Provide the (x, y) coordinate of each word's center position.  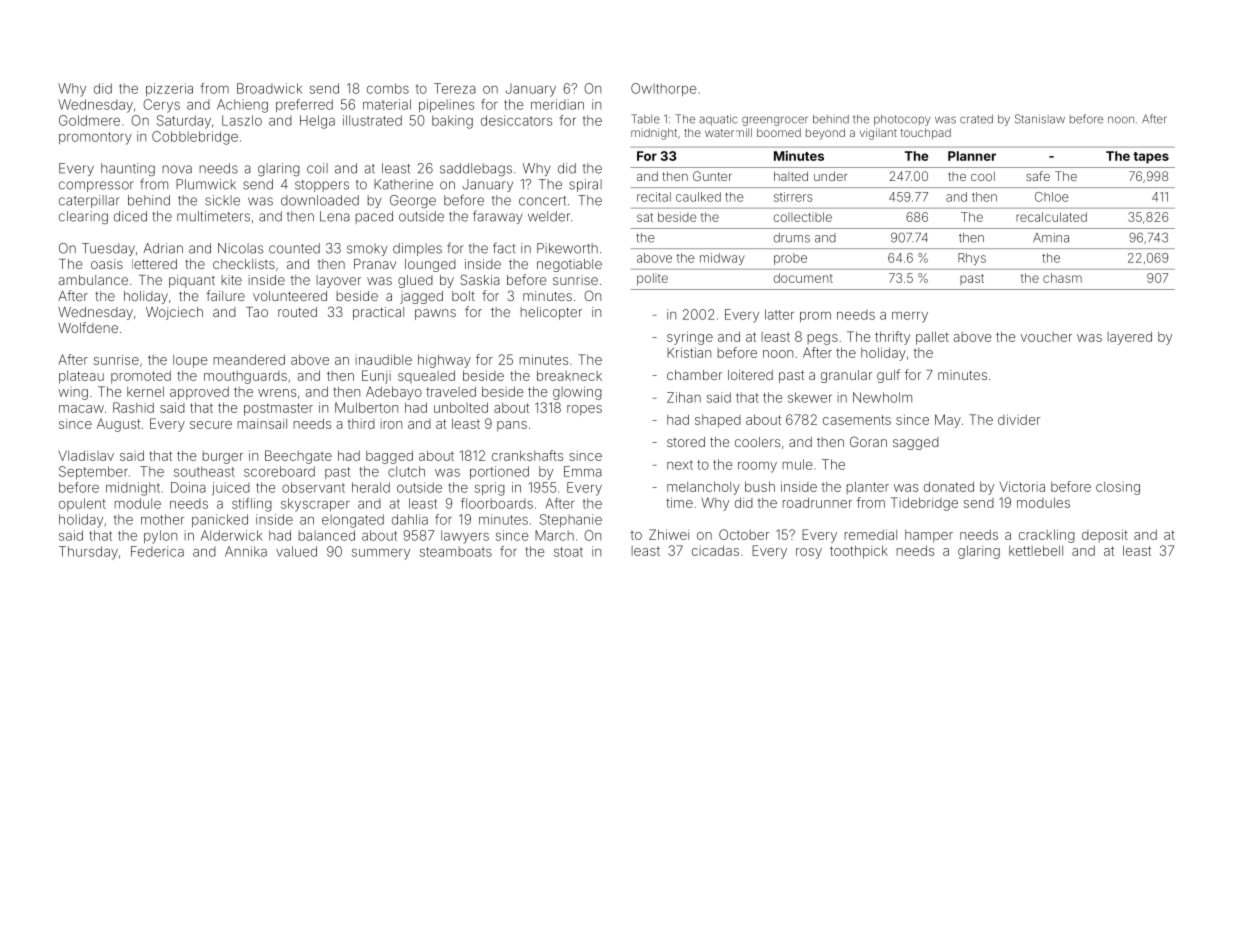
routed (297, 312)
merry (910, 317)
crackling (1047, 536)
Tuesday (108, 249)
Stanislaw (1040, 119)
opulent (82, 504)
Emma (583, 471)
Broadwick (269, 88)
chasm (1062, 278)
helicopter (551, 313)
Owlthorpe (663, 89)
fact (504, 248)
